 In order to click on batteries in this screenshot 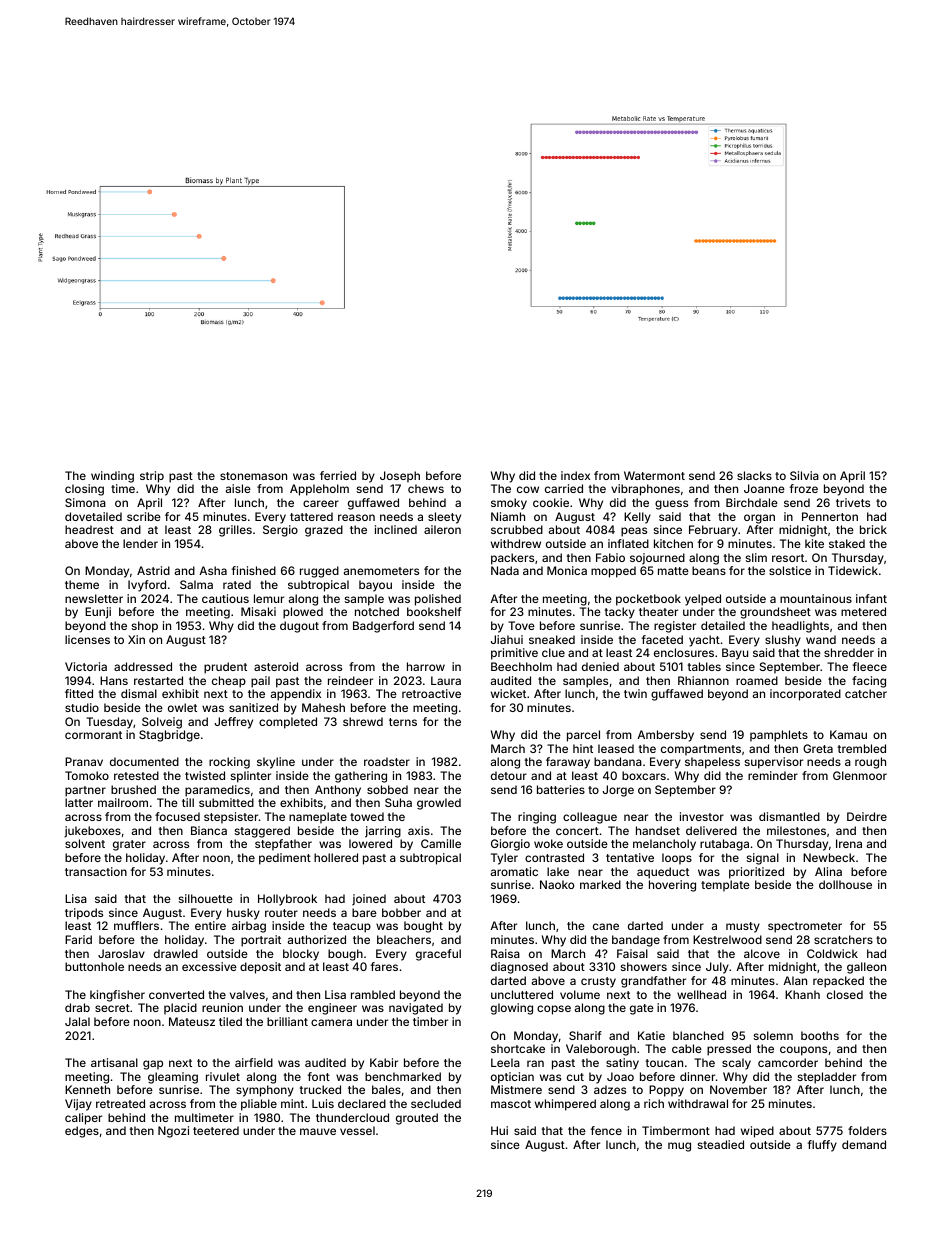, I will do `click(561, 789)`.
